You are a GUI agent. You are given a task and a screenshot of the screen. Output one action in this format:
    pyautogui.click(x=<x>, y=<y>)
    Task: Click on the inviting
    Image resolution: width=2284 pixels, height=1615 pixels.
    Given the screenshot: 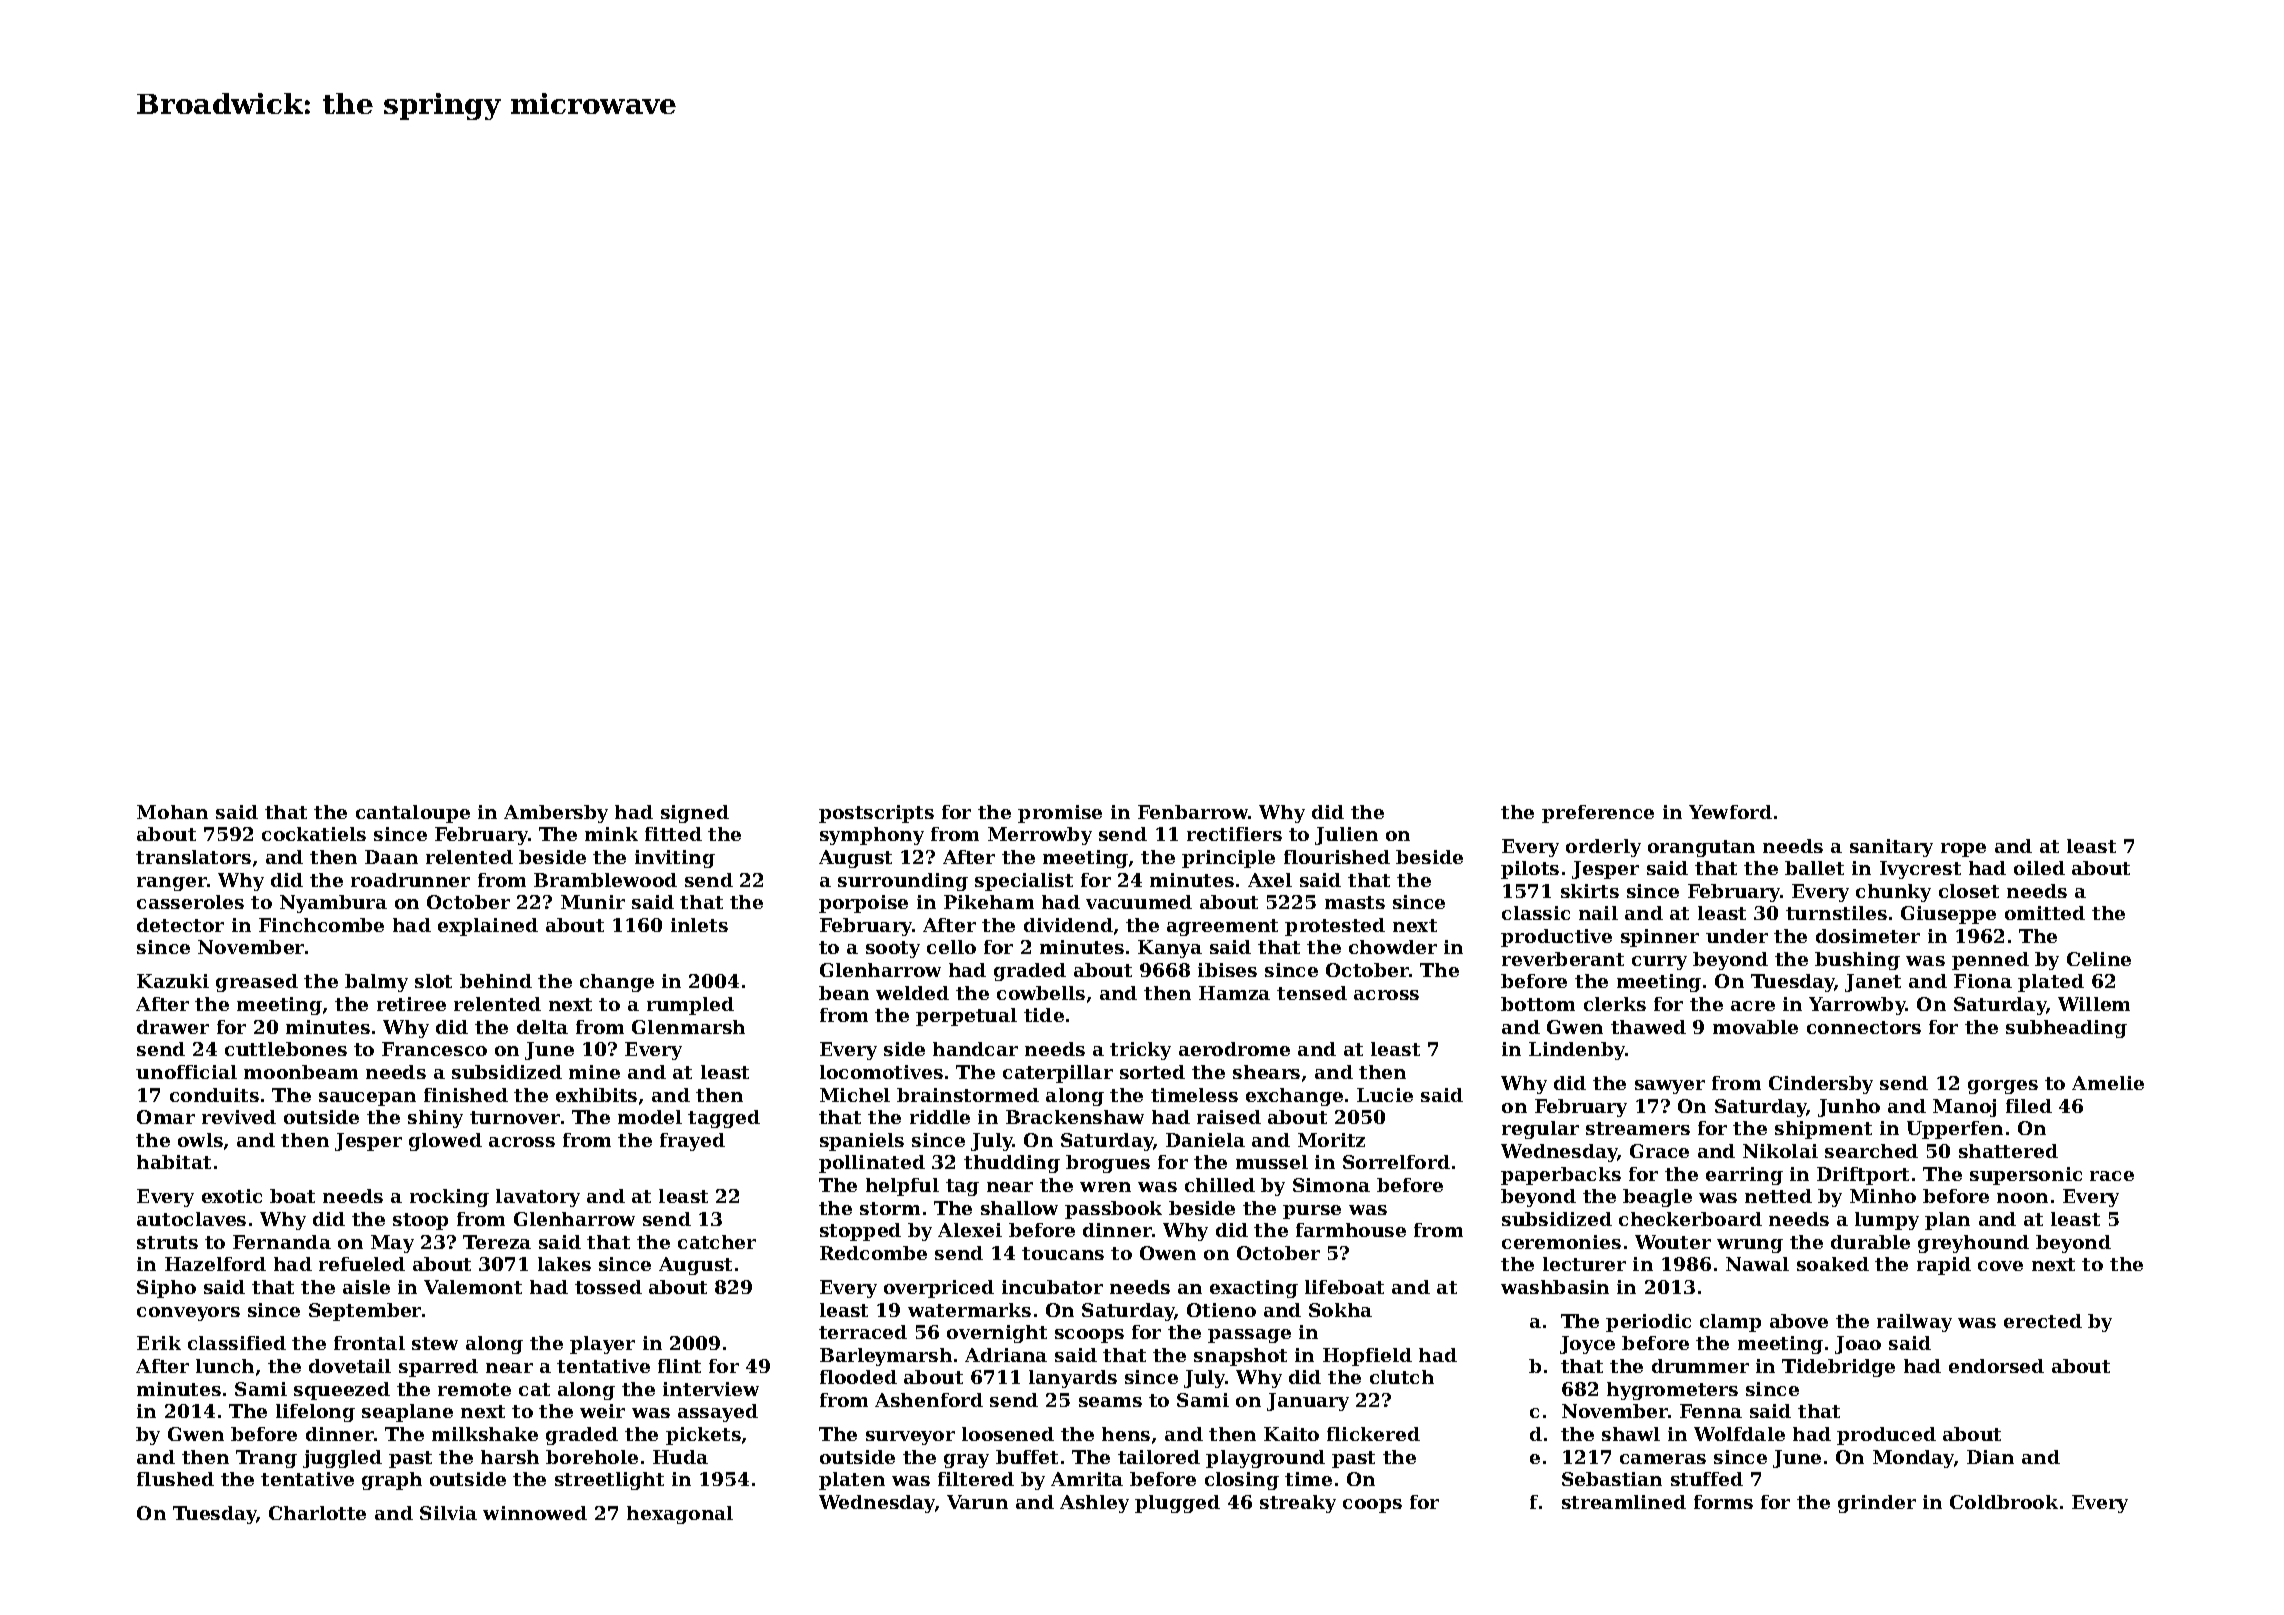 What is the action you would take?
    pyautogui.click(x=675, y=859)
